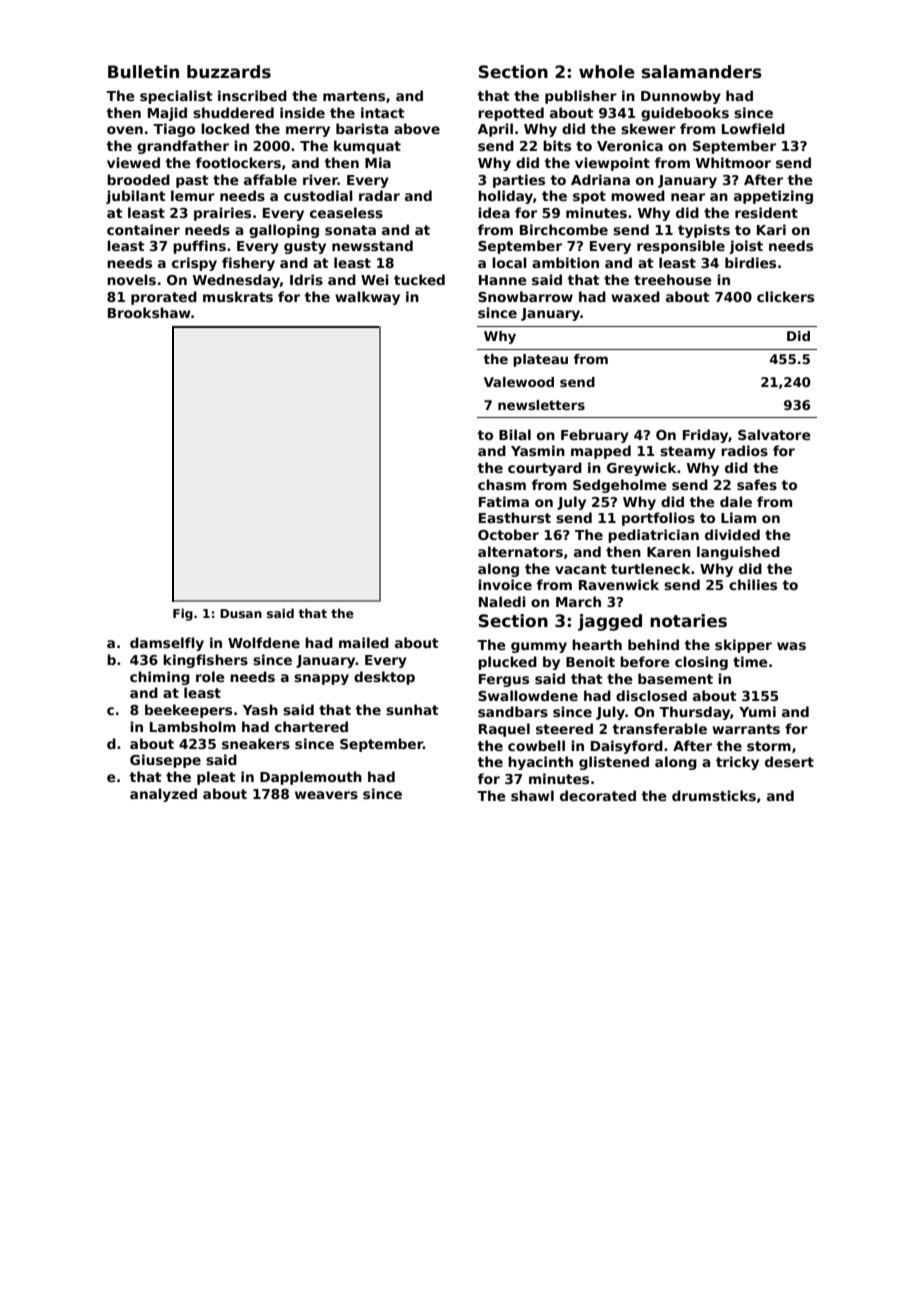  What do you see at coordinates (229, 72) in the page?
I see `buzzards` at bounding box center [229, 72].
